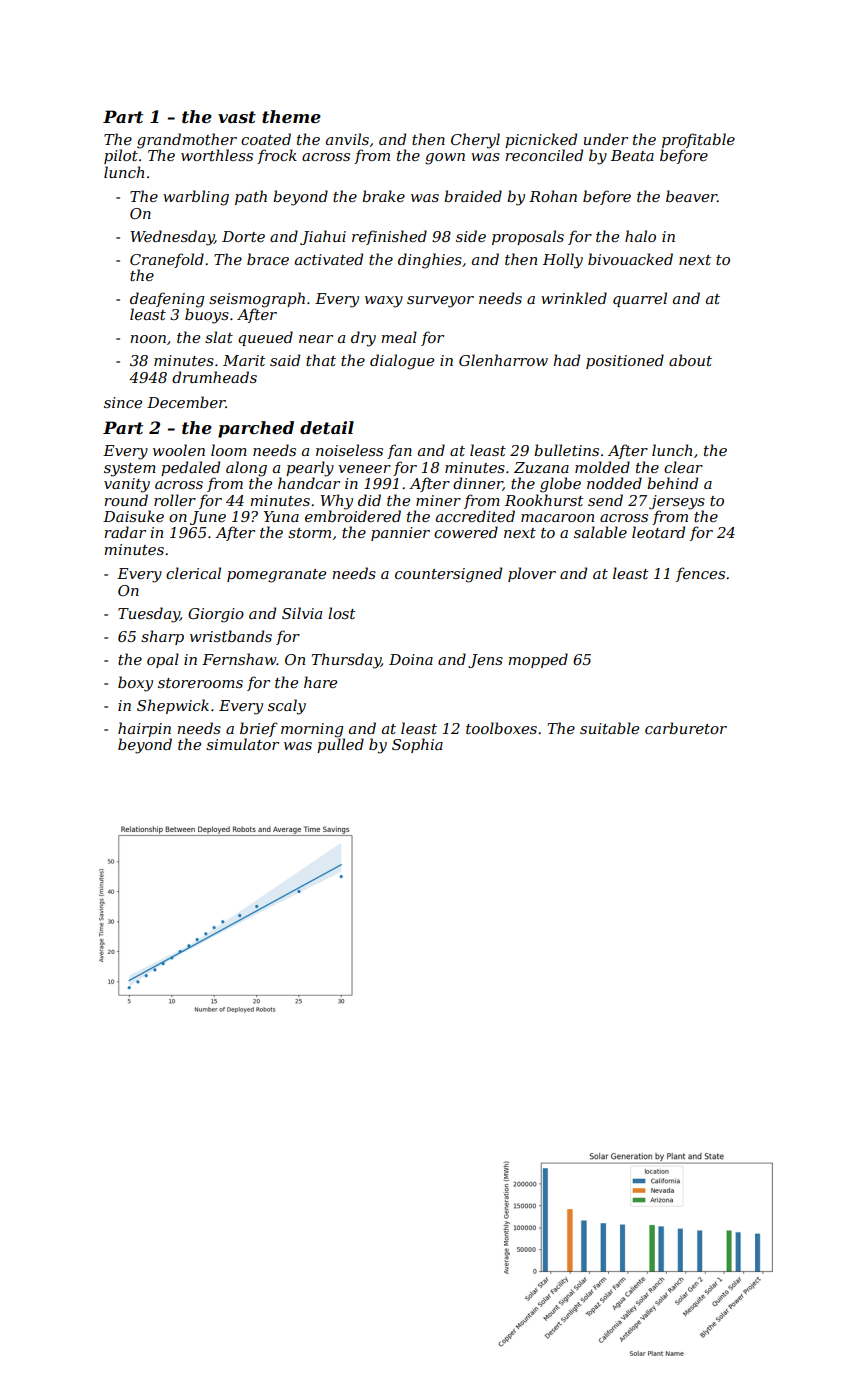  Describe the element at coordinates (125, 532) in the page. I see `radar` at that location.
